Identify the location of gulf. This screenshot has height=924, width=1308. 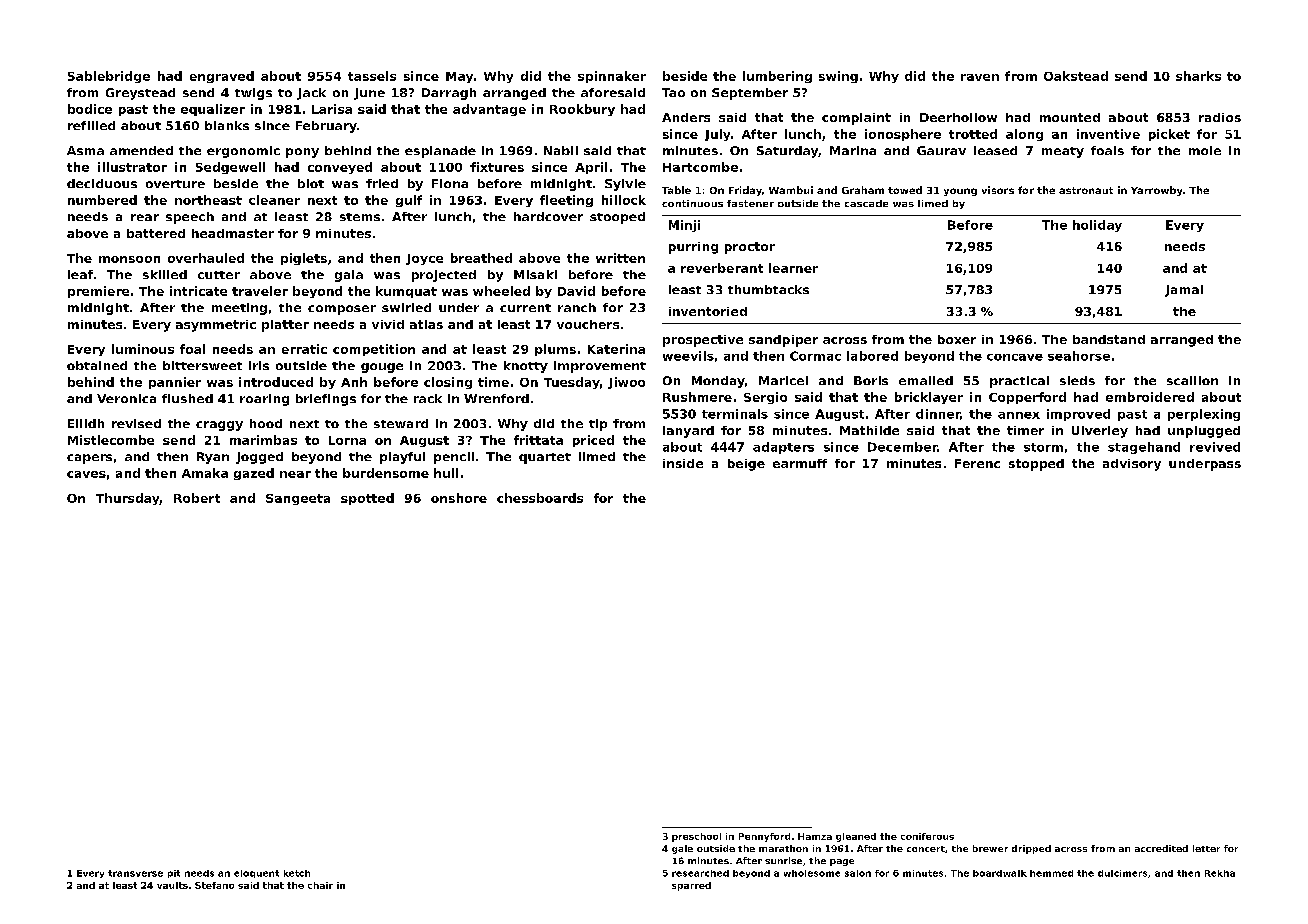
(409, 201).
